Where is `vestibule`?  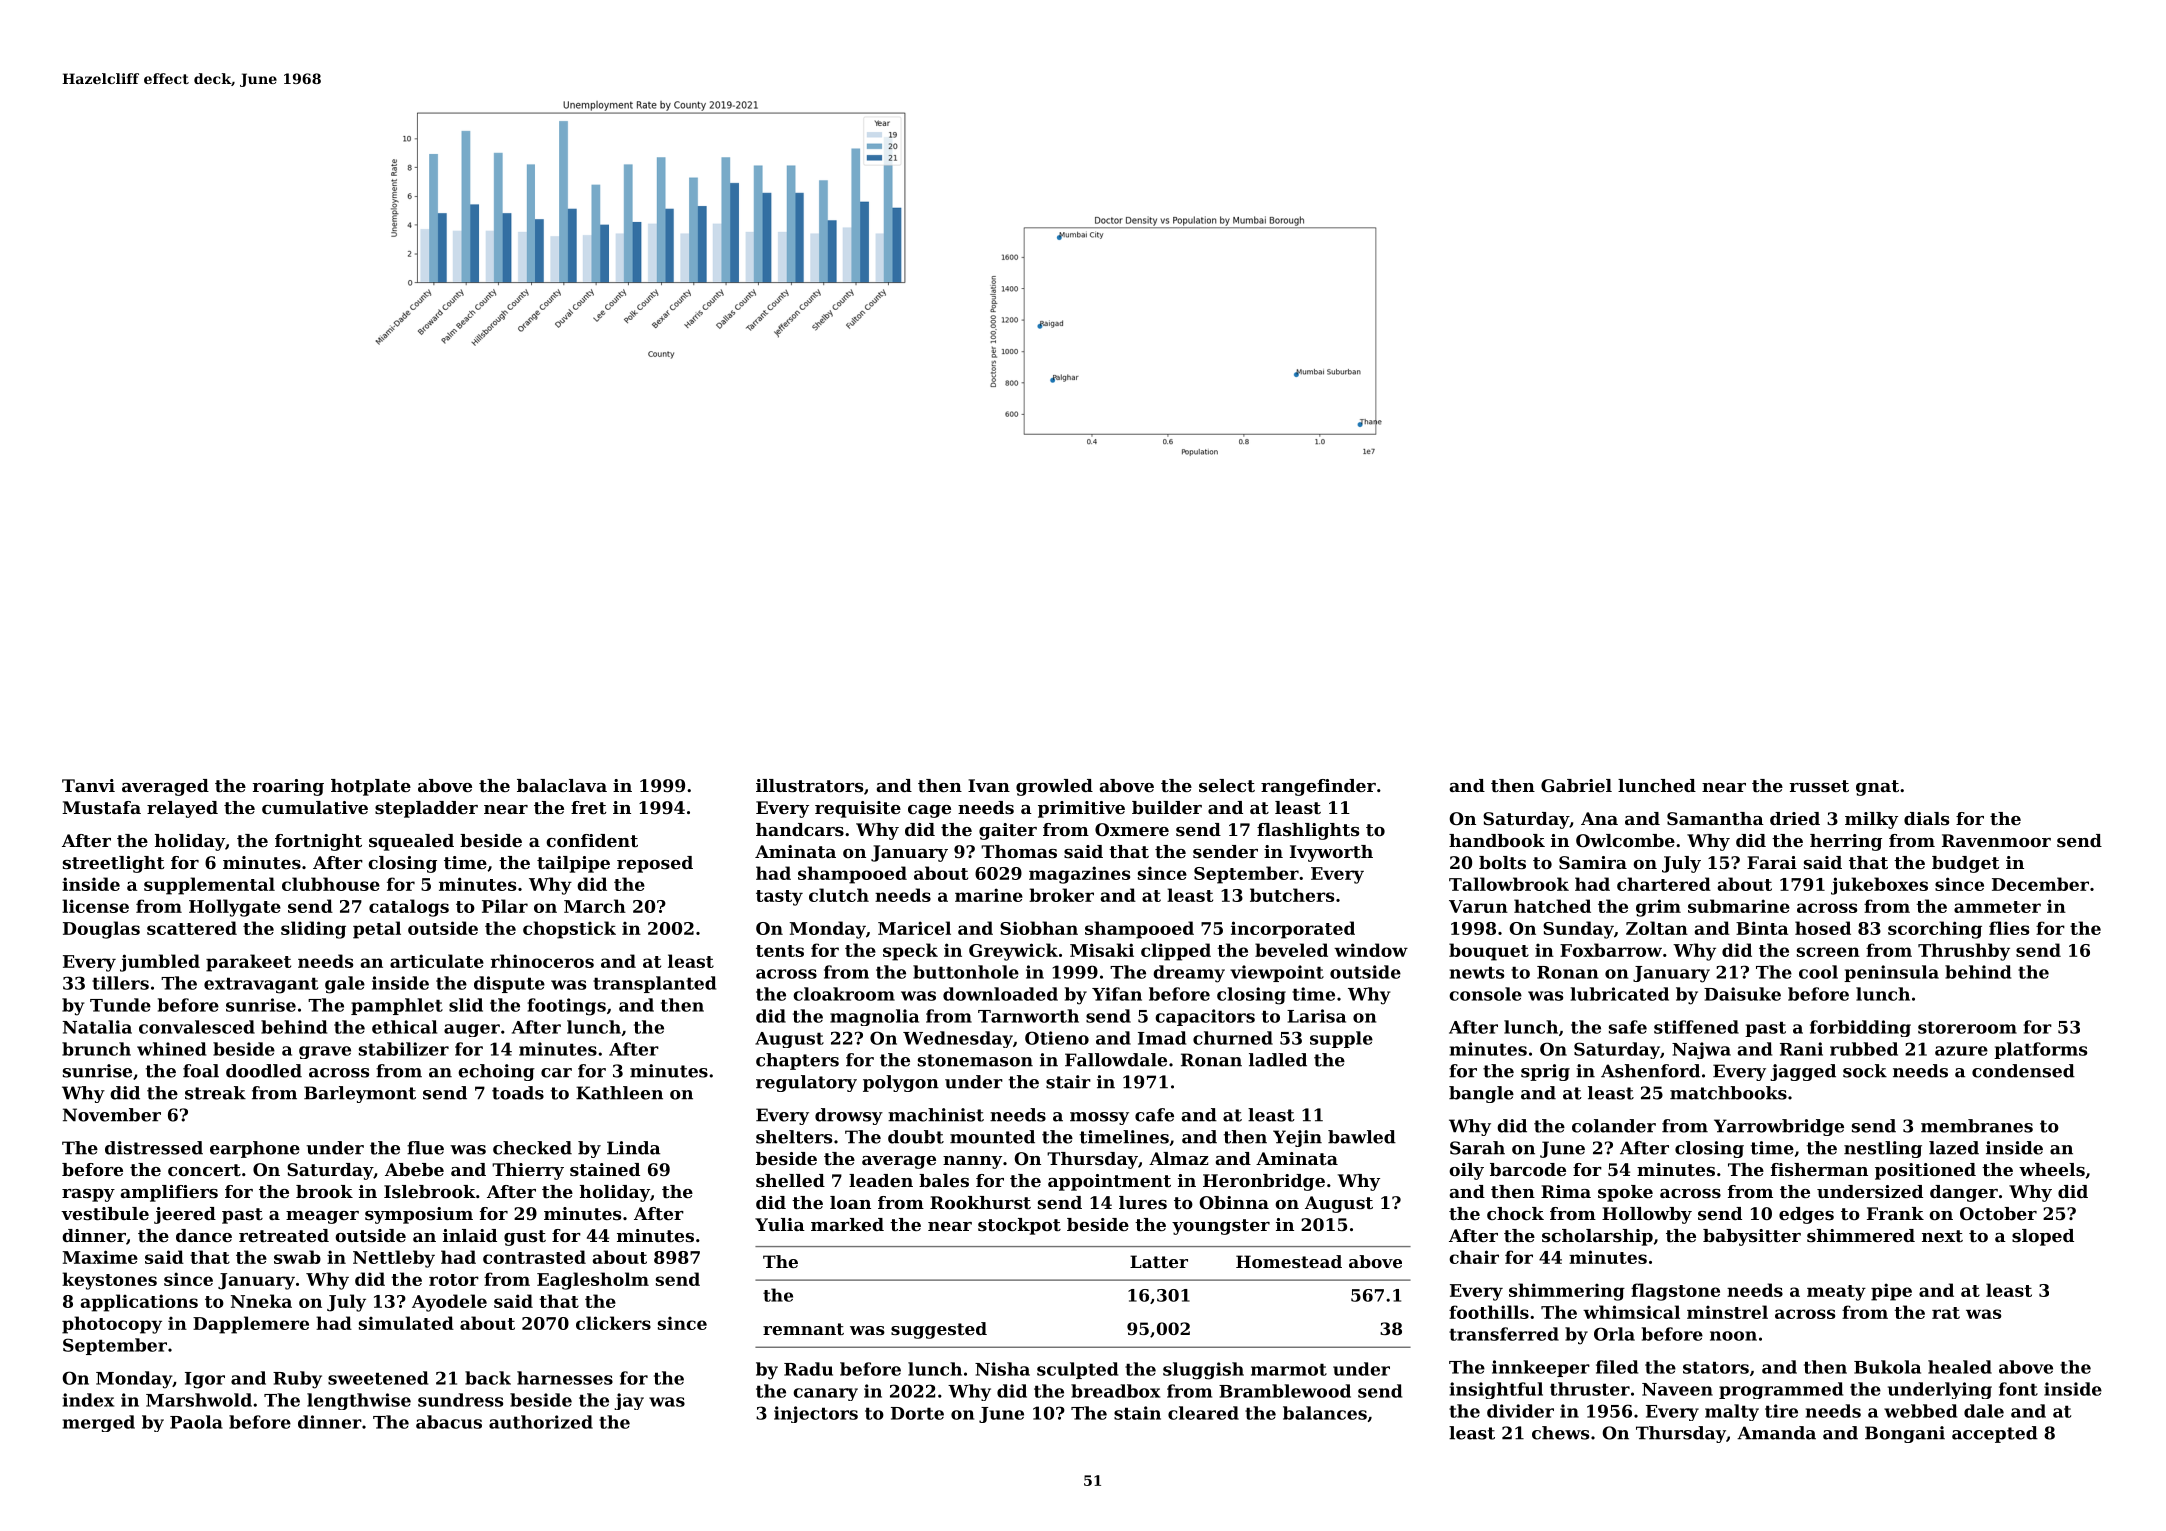
vestibule is located at coordinates (105, 1213).
